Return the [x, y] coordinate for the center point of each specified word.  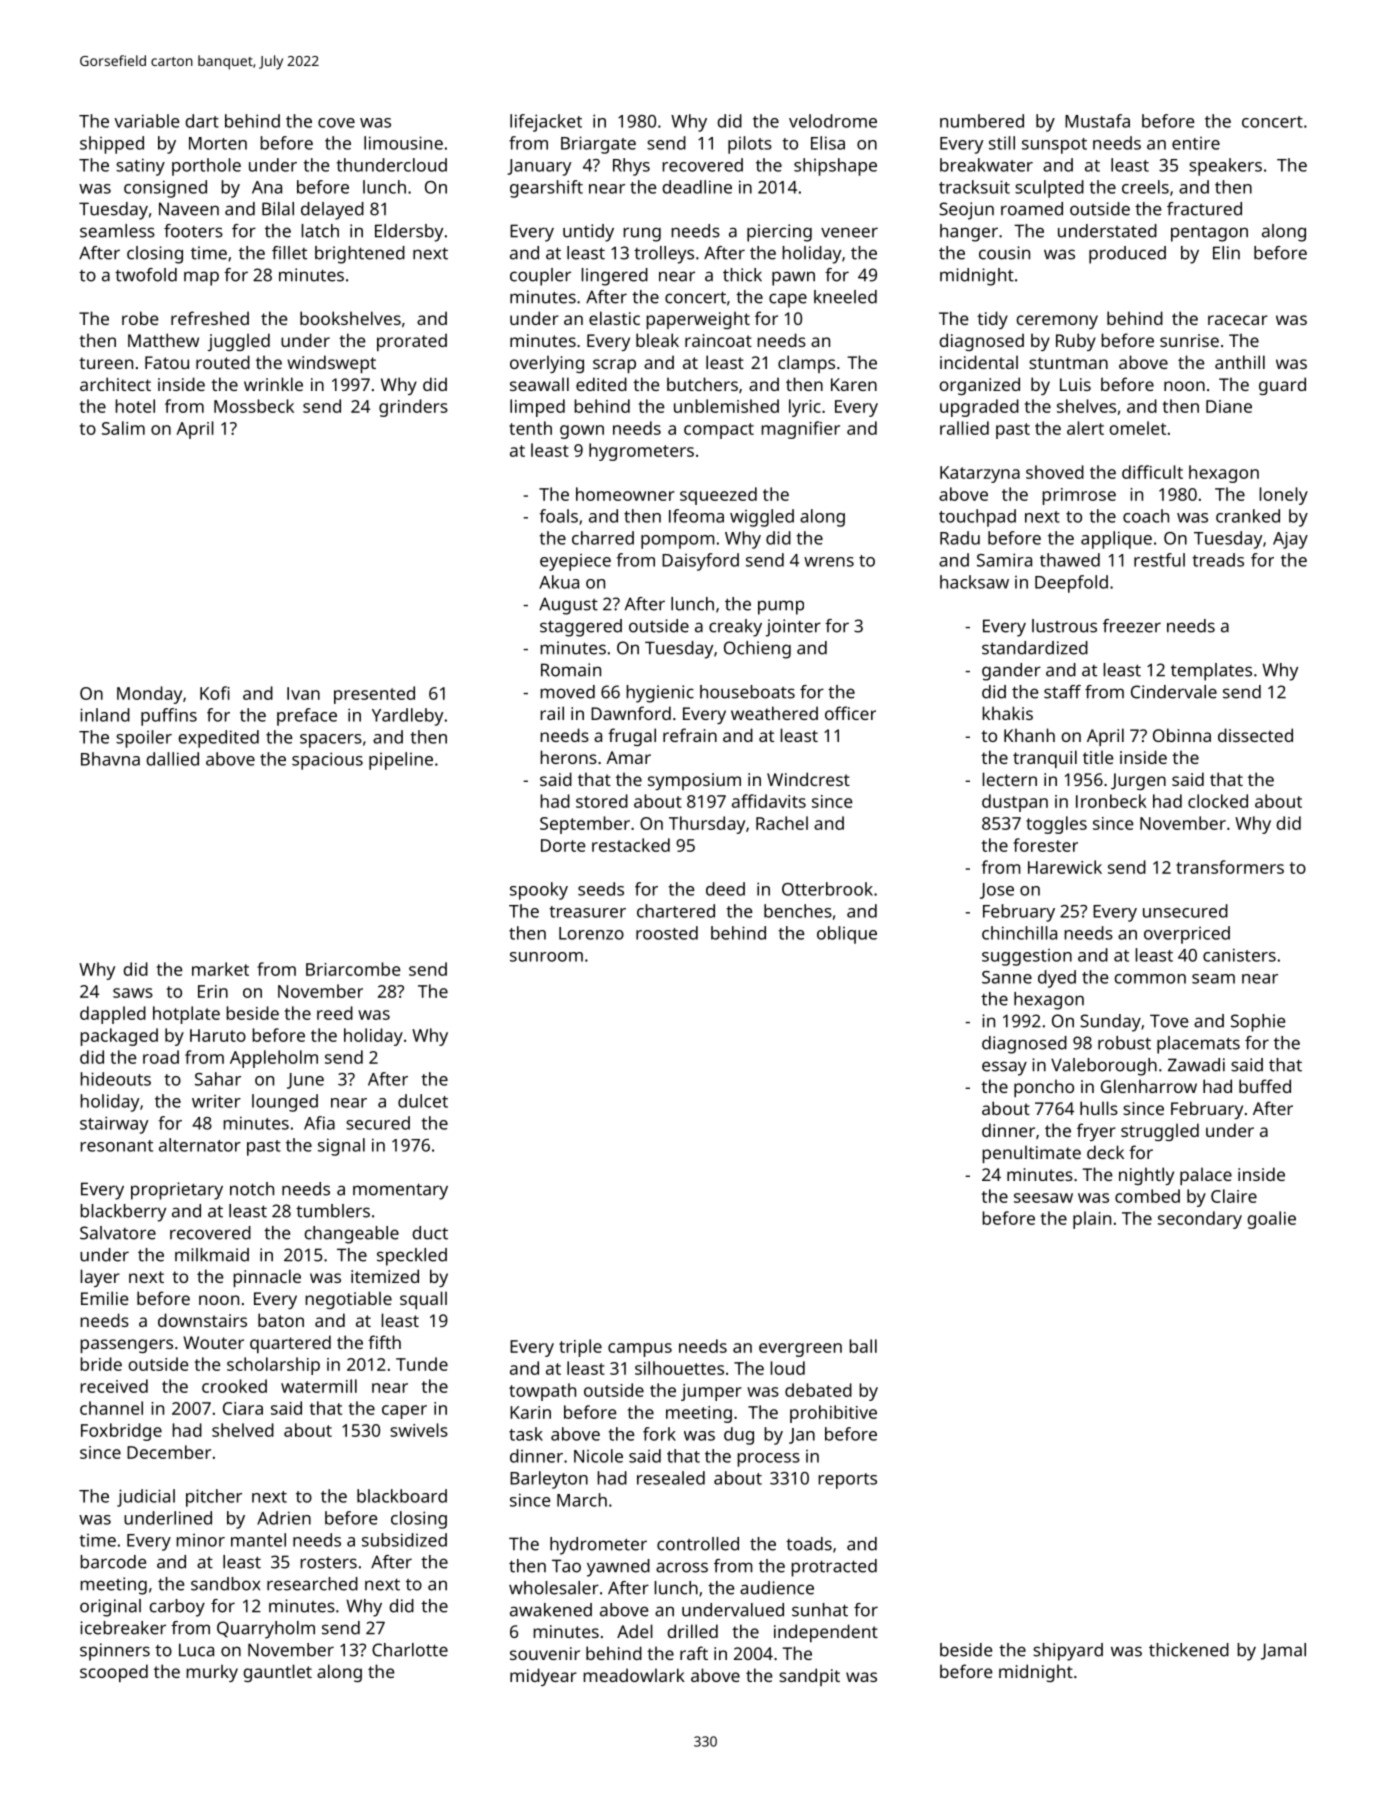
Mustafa [1097, 121]
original [110, 1608]
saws [133, 993]
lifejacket [546, 123]
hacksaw [974, 582]
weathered [774, 713]
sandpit [809, 1677]
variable [147, 121]
